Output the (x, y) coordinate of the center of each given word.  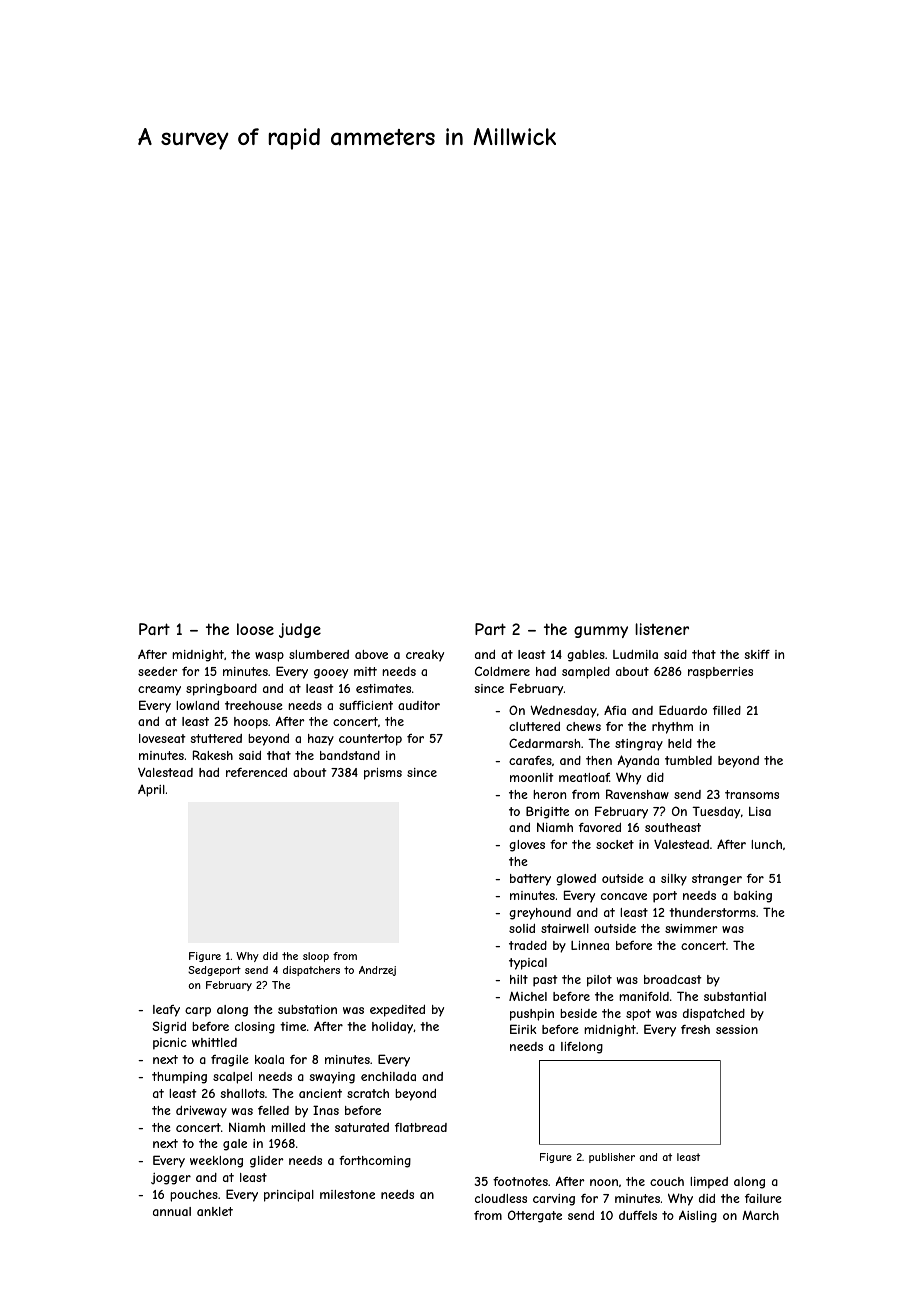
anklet (215, 1211)
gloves (527, 846)
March (760, 1215)
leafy (166, 1011)
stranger (717, 880)
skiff (757, 654)
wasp (269, 657)
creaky (425, 656)
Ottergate (535, 1216)
